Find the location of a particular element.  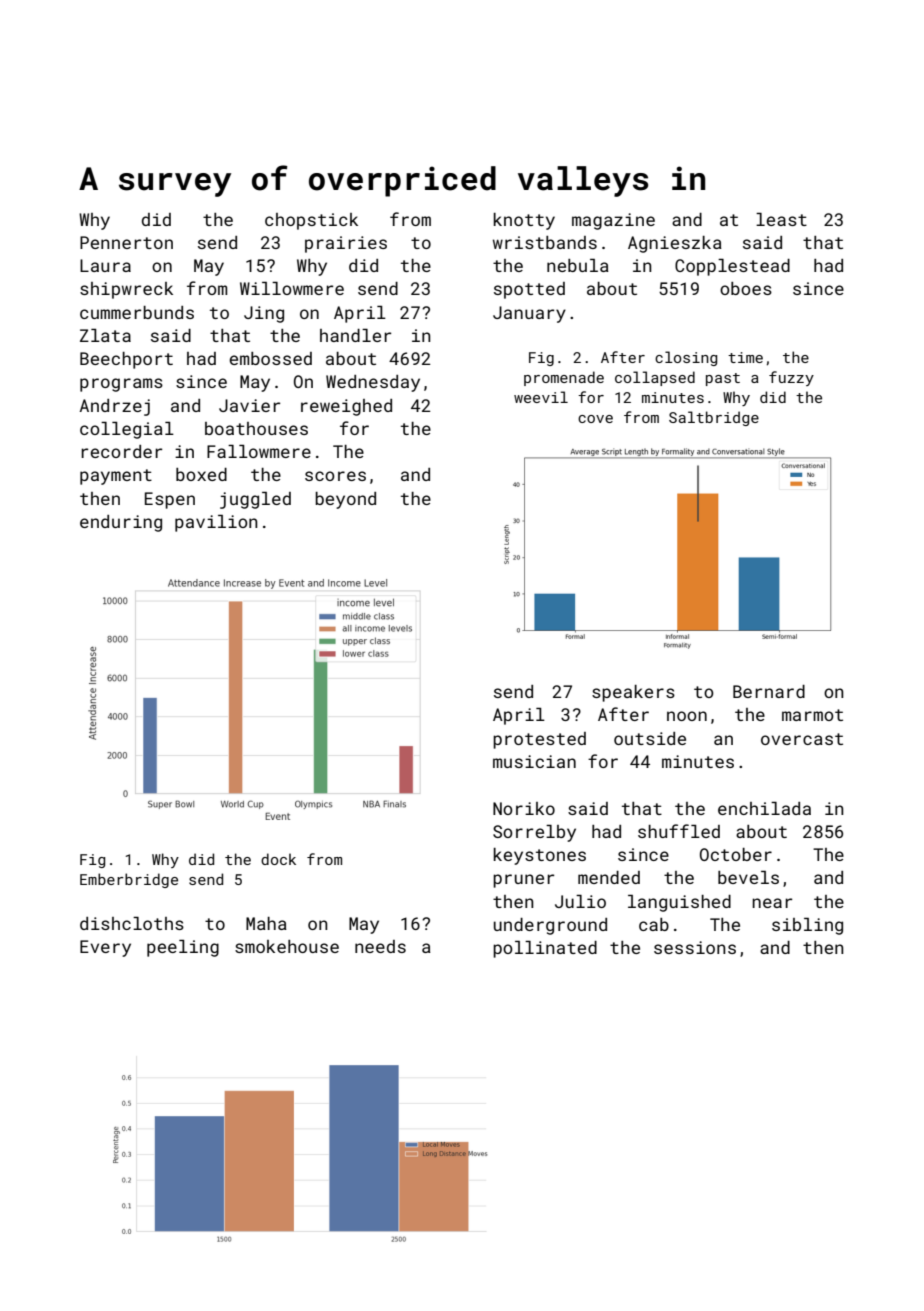

boxed is located at coordinates (201, 474).
